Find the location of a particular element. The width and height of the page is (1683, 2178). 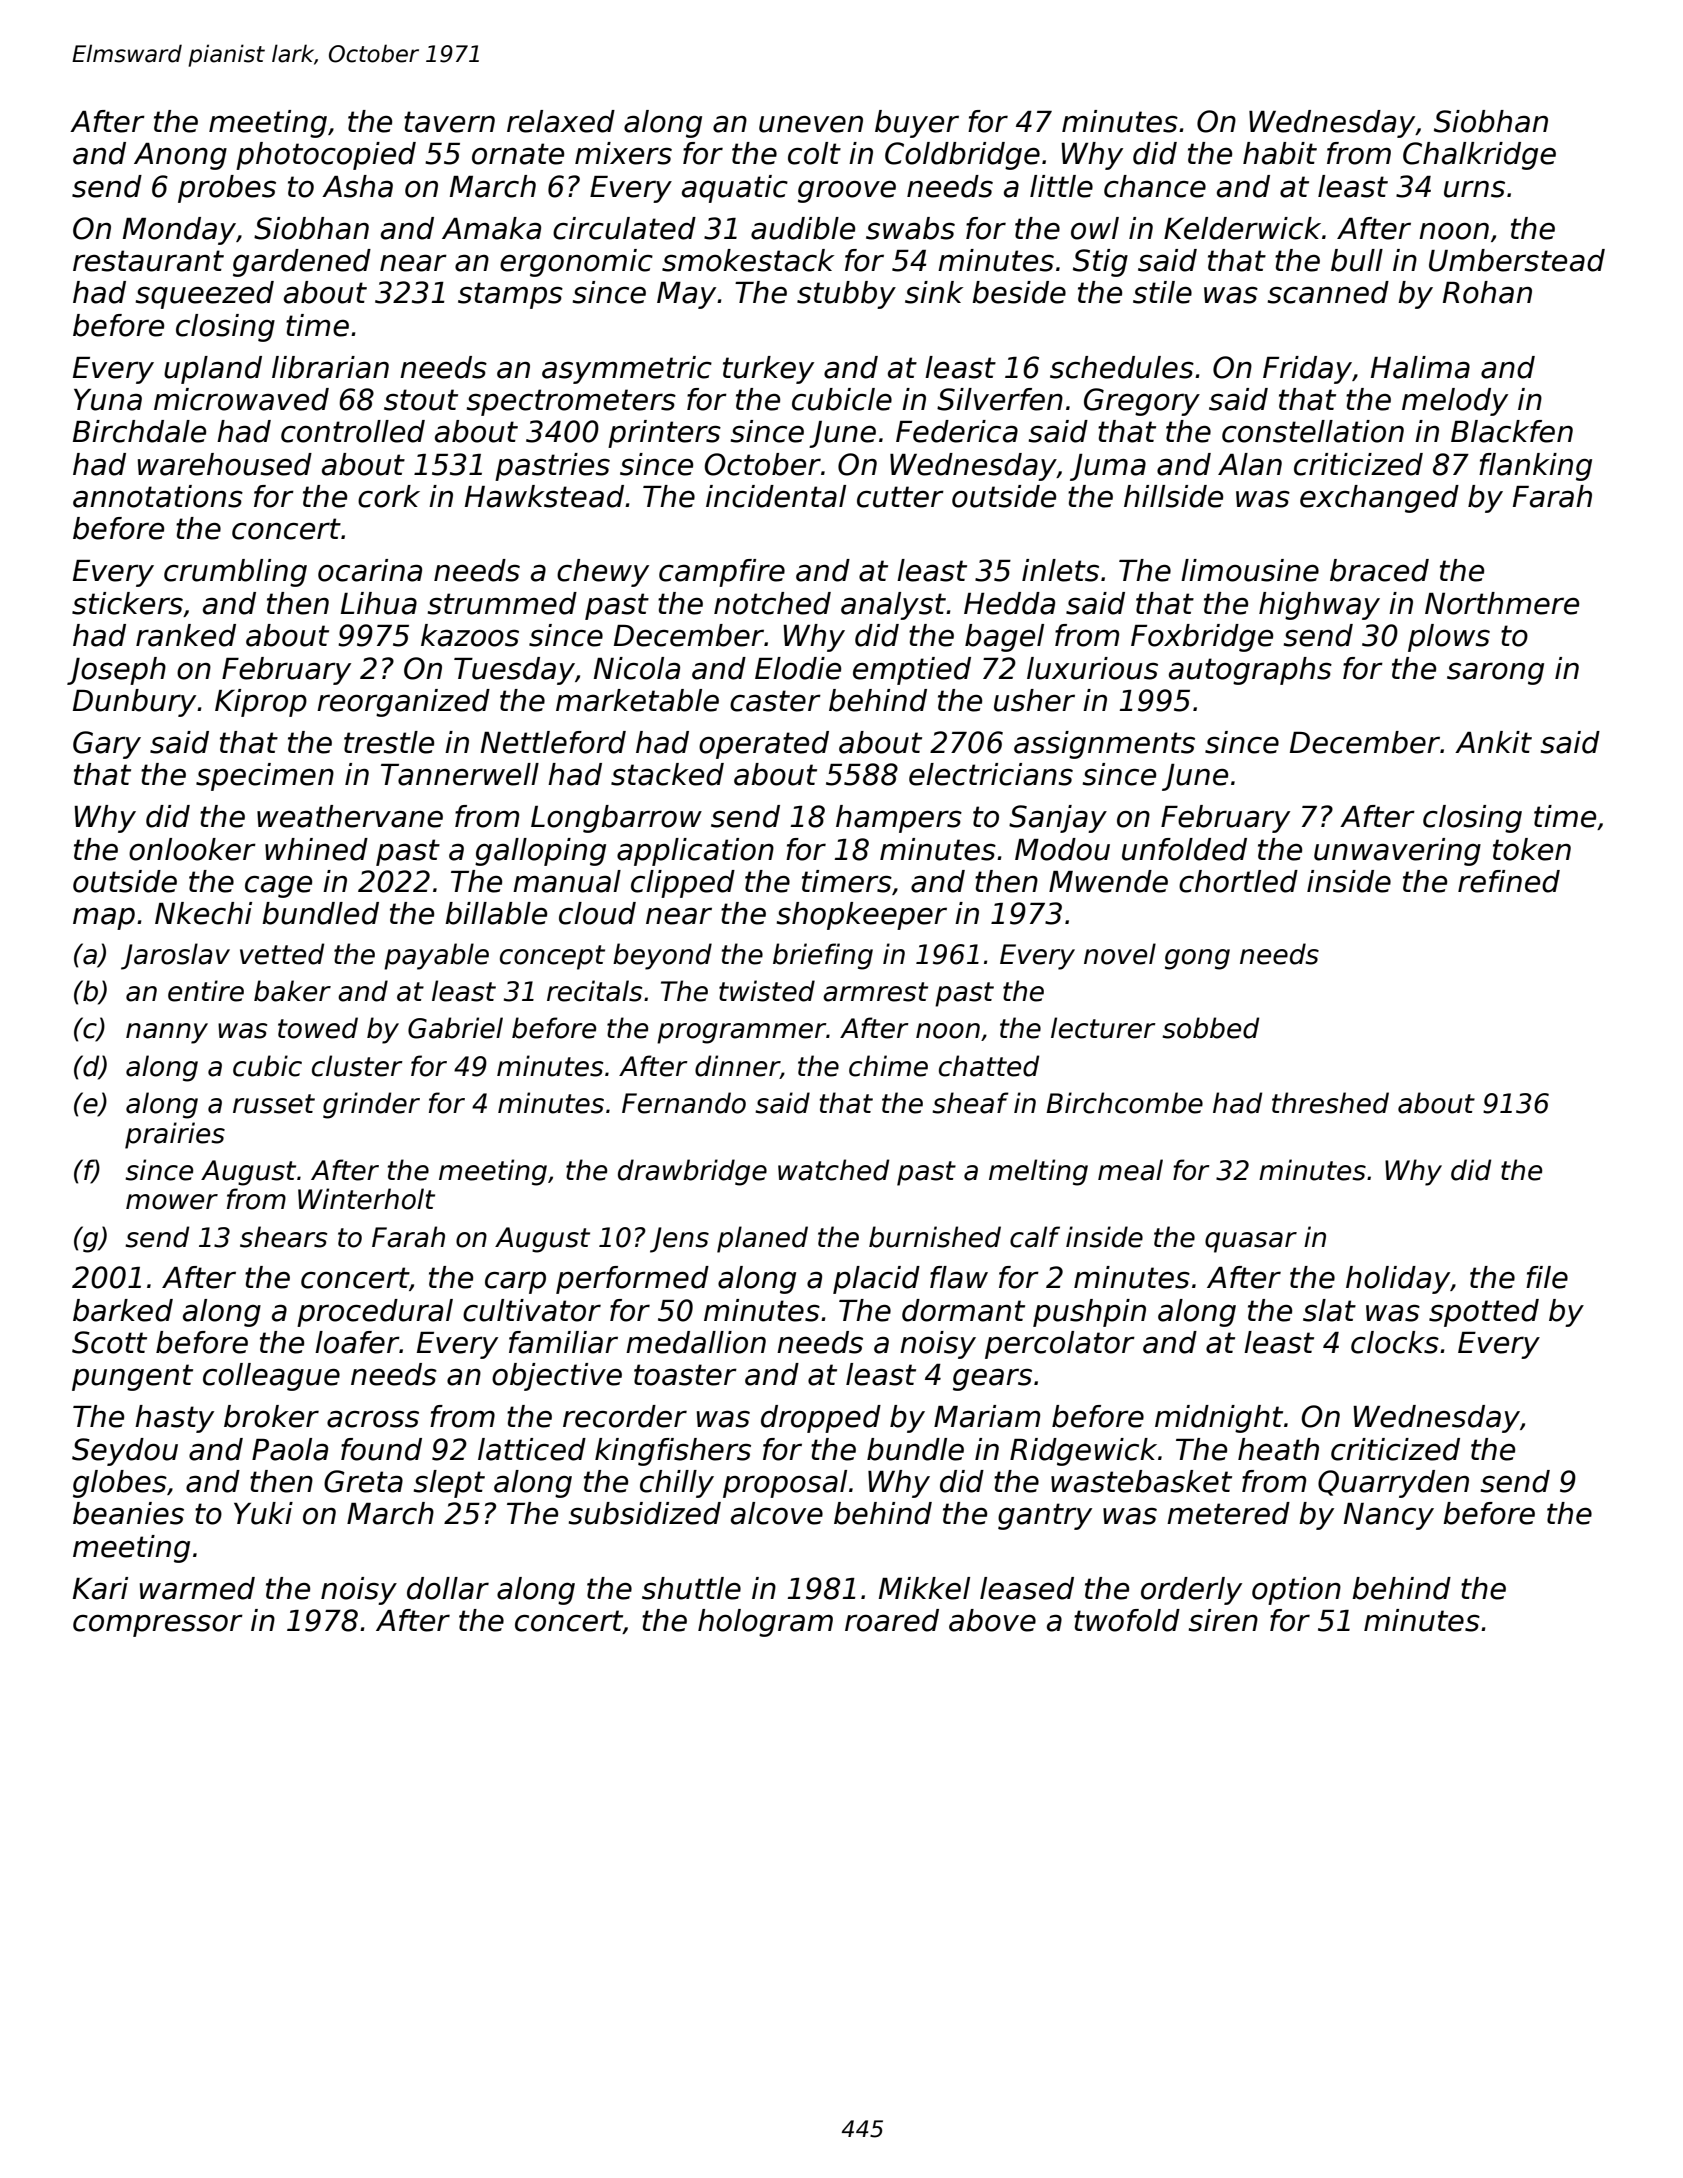

briefing is located at coordinates (823, 956).
